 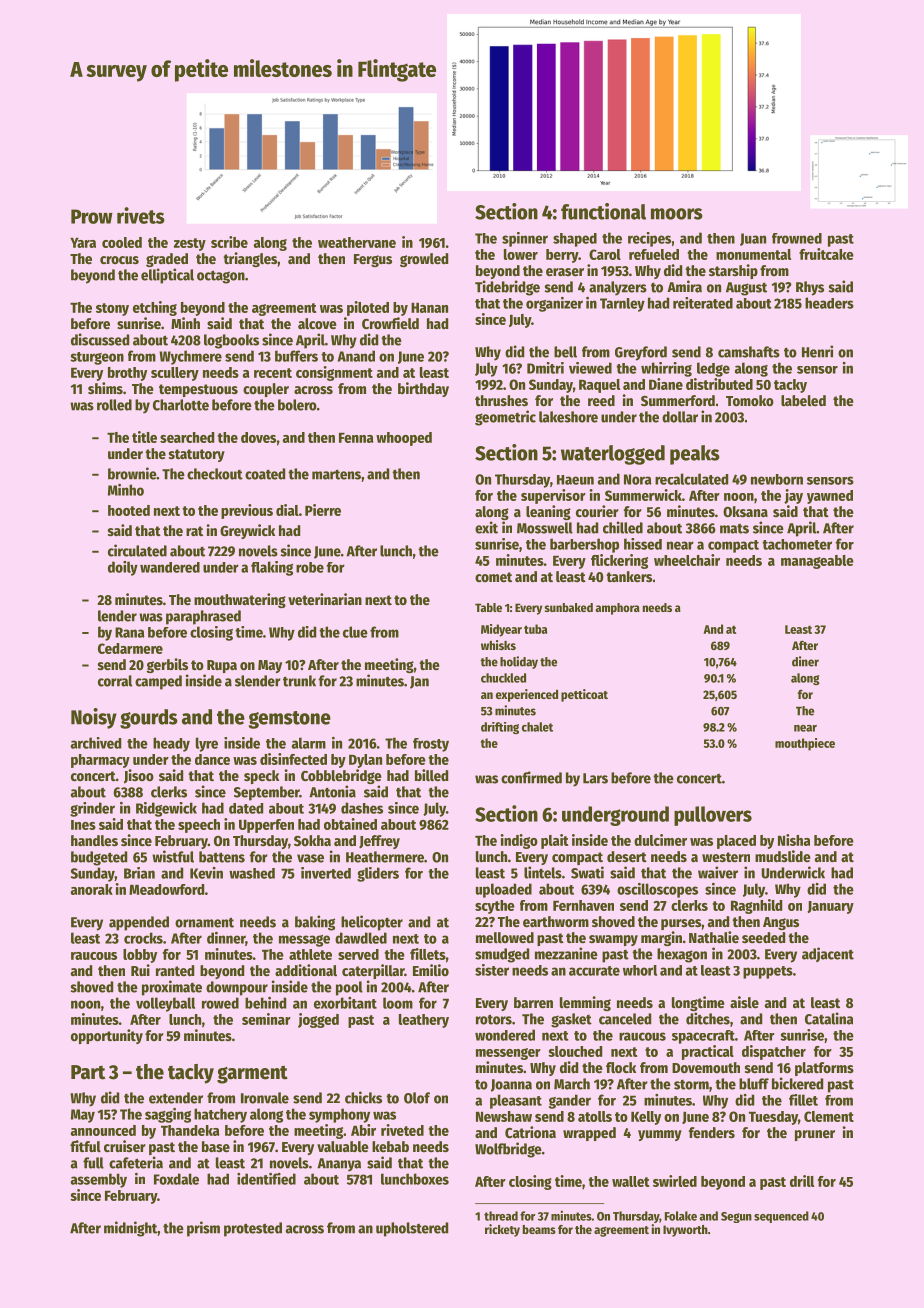 I want to click on indigo, so click(x=519, y=841).
